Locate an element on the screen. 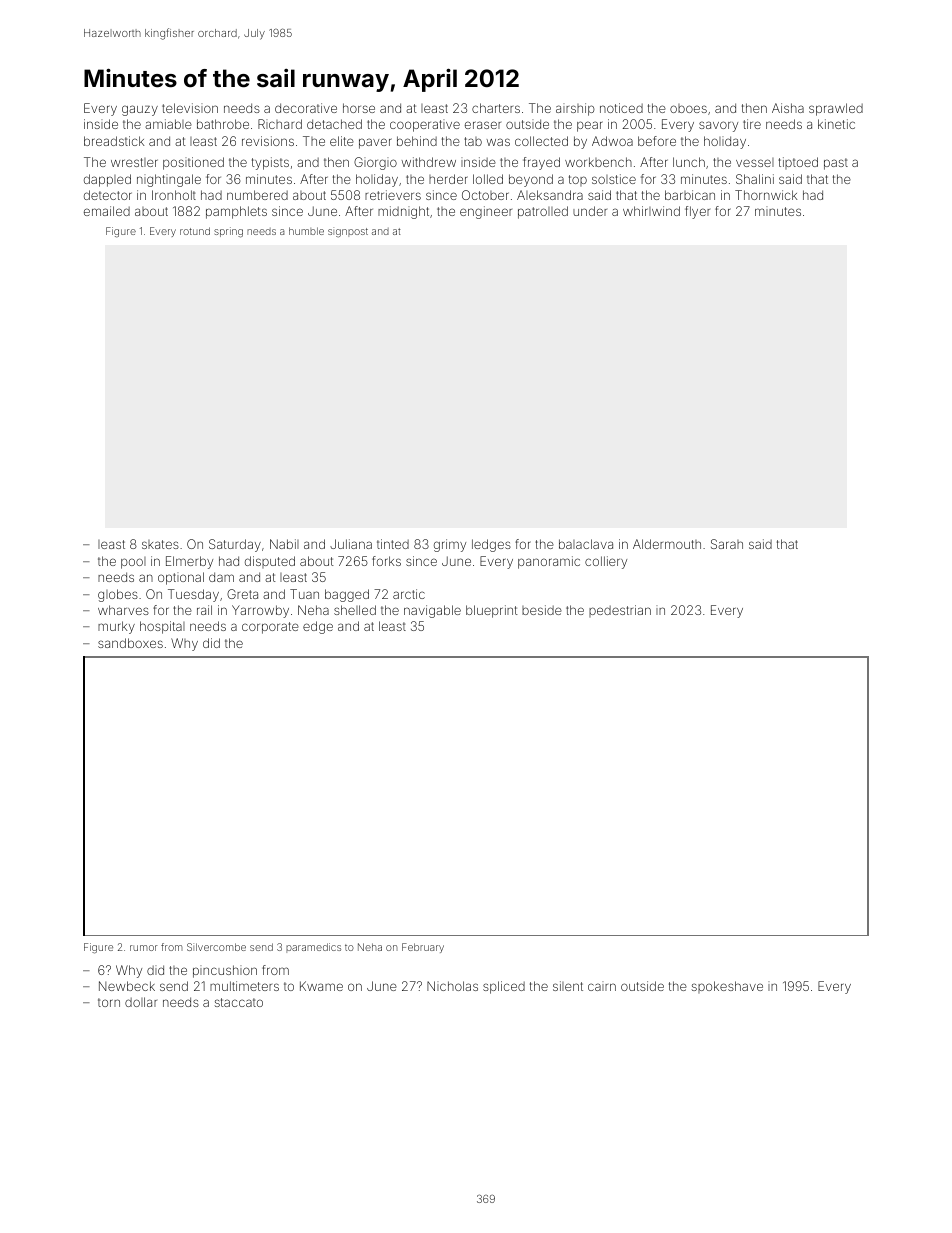  beside is located at coordinates (542, 610).
